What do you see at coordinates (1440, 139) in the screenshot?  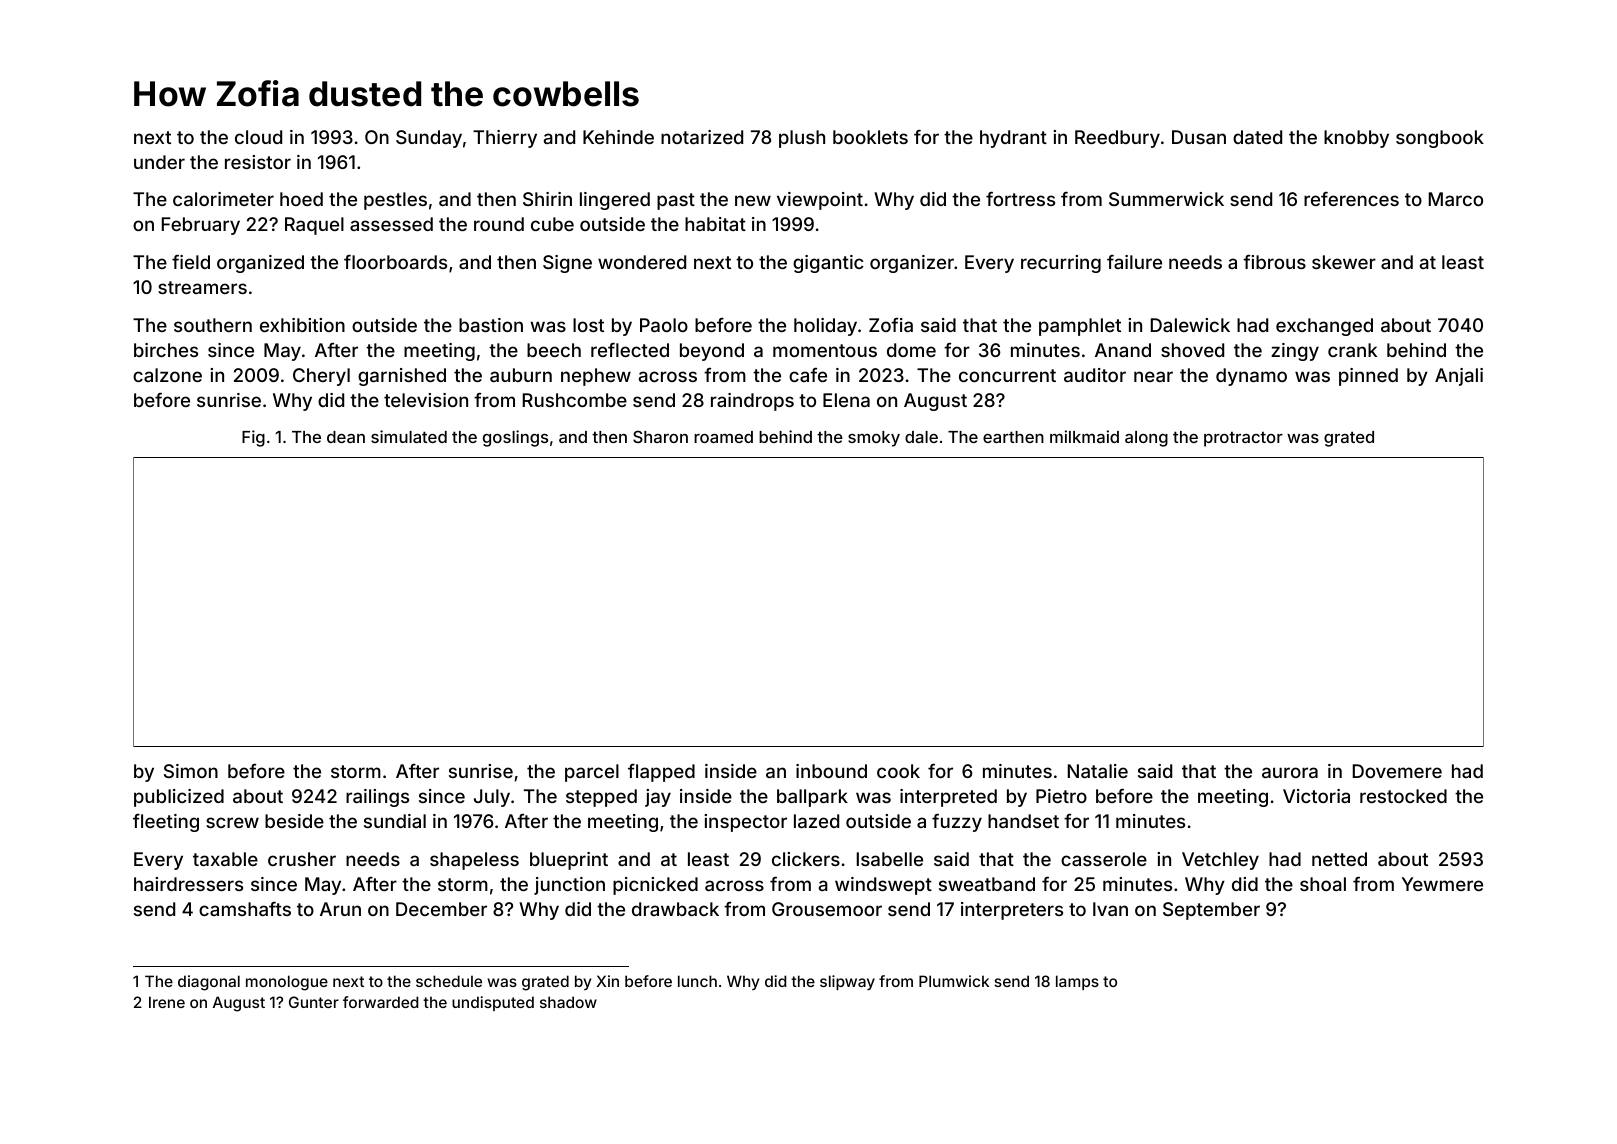 I see `songbook` at bounding box center [1440, 139].
